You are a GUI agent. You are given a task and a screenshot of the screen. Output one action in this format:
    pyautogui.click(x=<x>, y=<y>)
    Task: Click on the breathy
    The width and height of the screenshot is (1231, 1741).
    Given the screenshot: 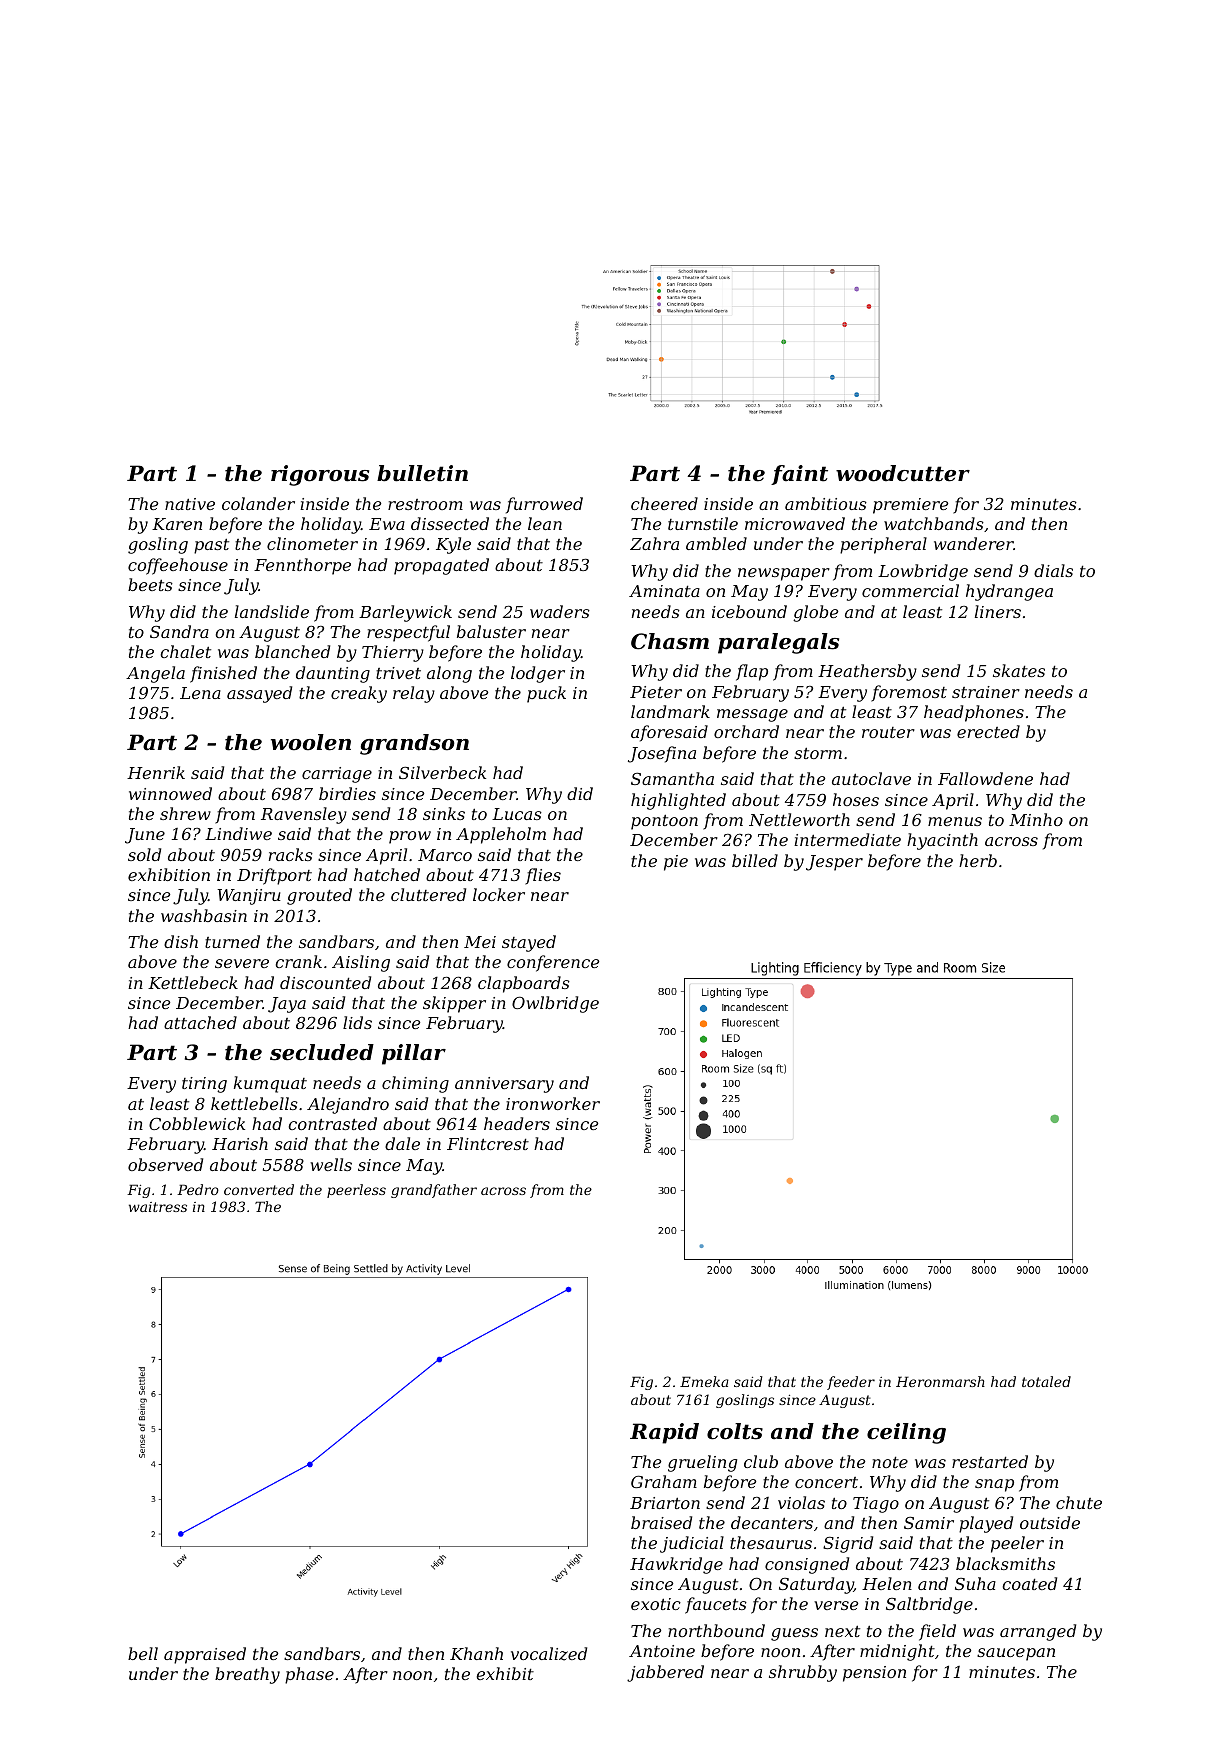 What is the action you would take?
    pyautogui.click(x=247, y=1675)
